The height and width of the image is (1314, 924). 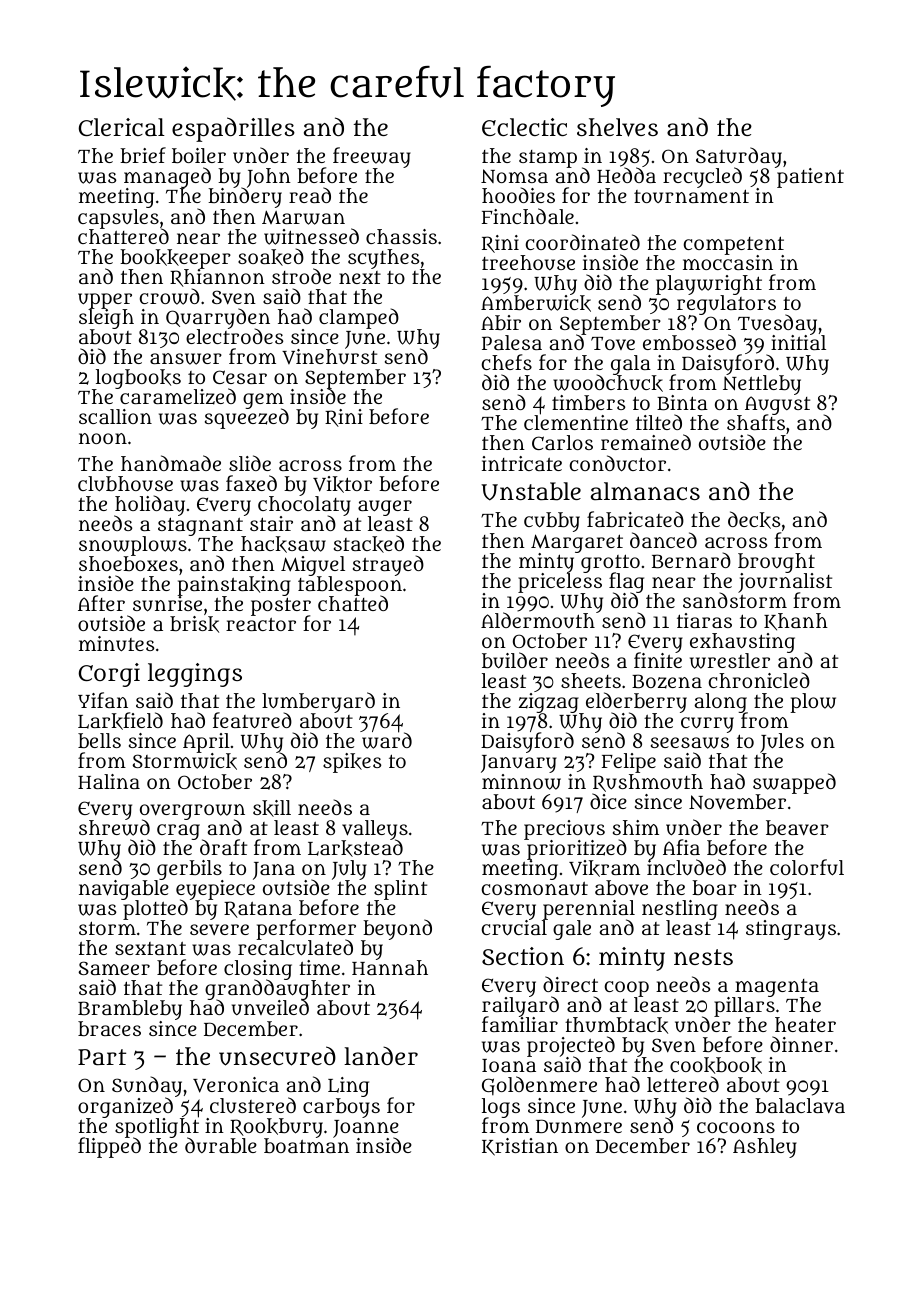 What do you see at coordinates (765, 1148) in the image?
I see `Ashley` at bounding box center [765, 1148].
